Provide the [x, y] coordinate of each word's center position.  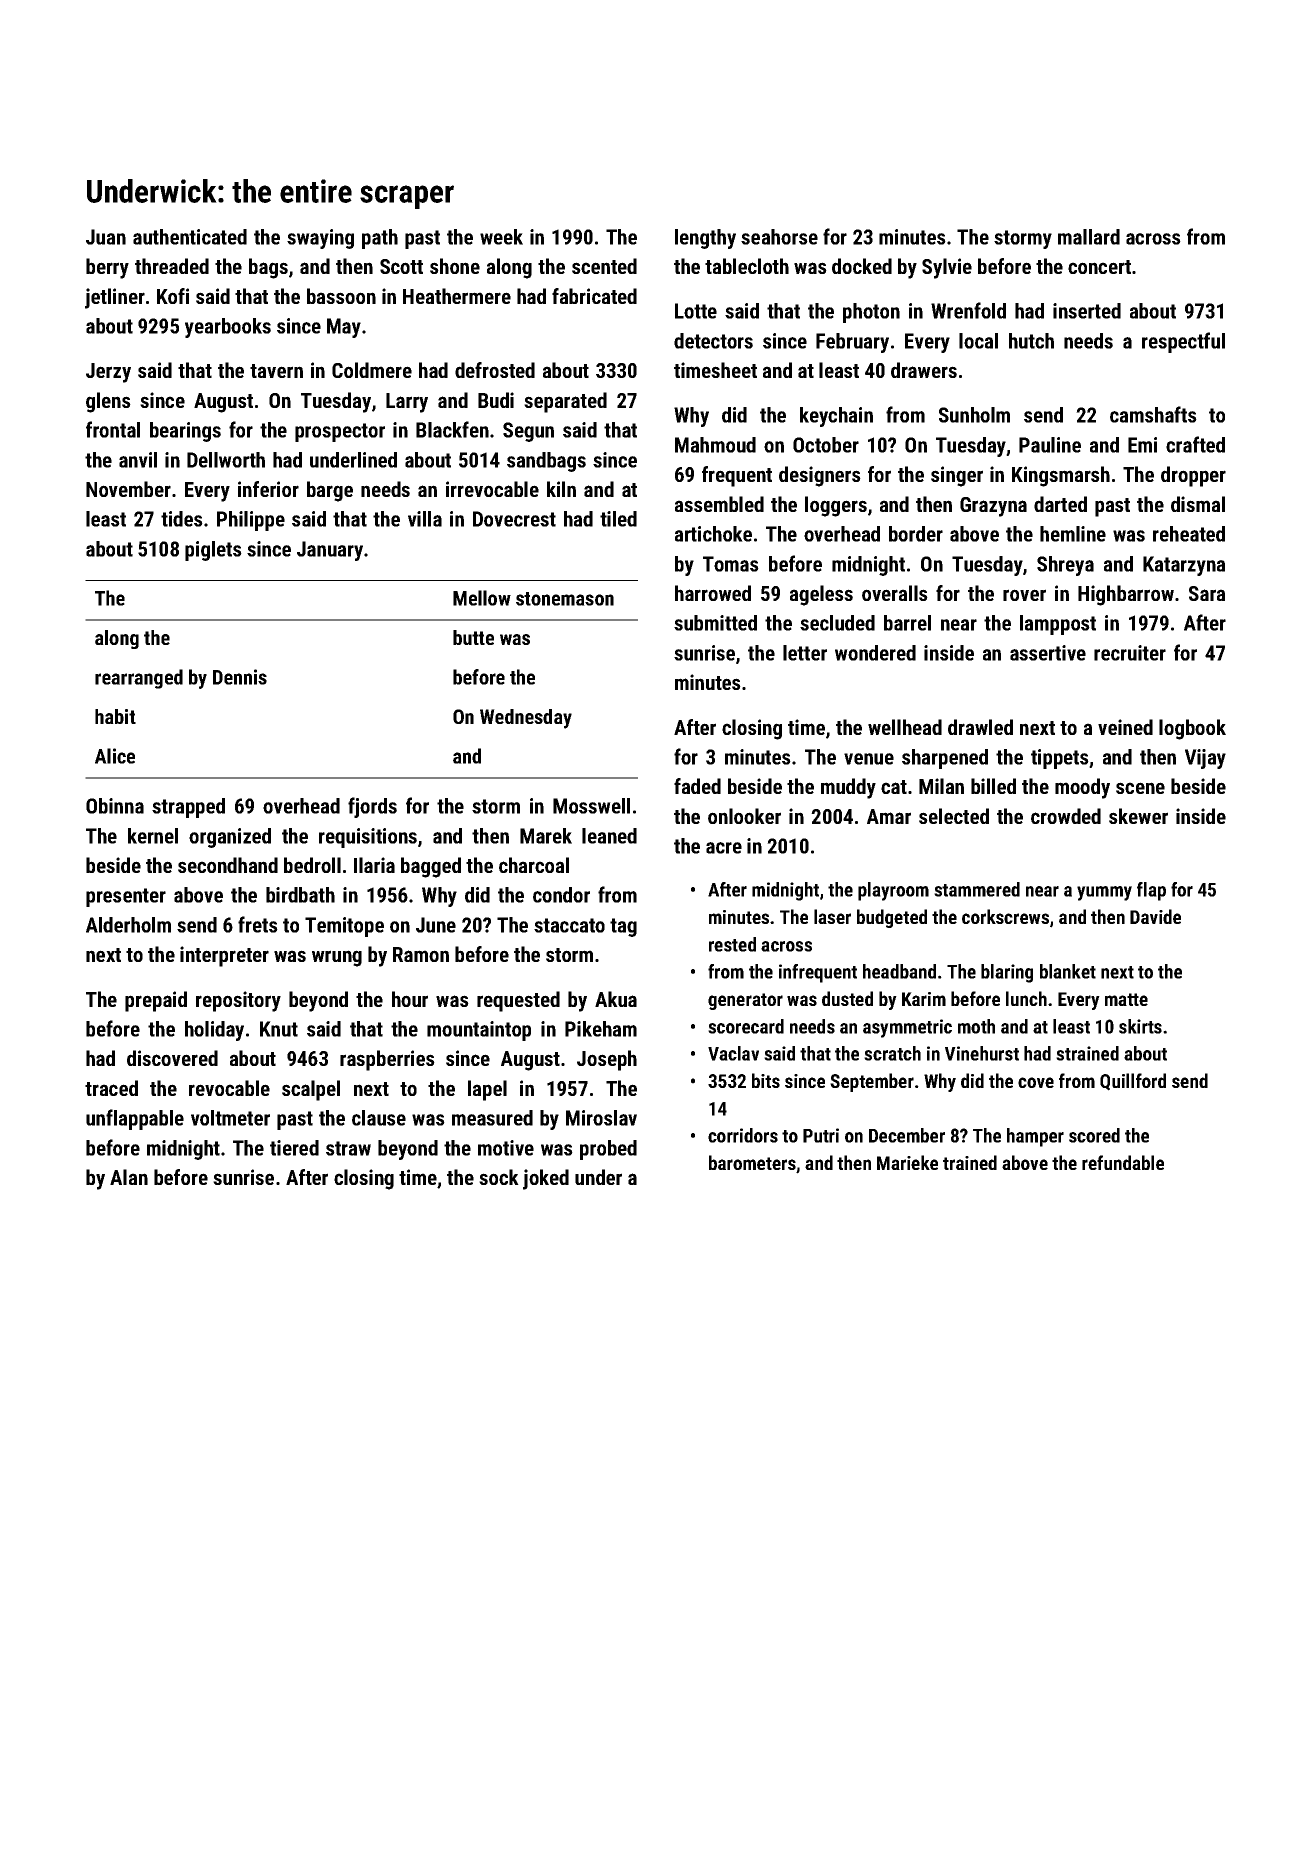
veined [1125, 727]
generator [745, 1001]
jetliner [115, 298]
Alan [129, 1177]
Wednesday [526, 719]
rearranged [139, 679]
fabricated [594, 296]
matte [1126, 999]
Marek [546, 836]
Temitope [344, 927]
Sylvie [947, 268]
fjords [372, 807]
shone [455, 266]
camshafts [1153, 414]
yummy [1104, 893]
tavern [276, 371]
